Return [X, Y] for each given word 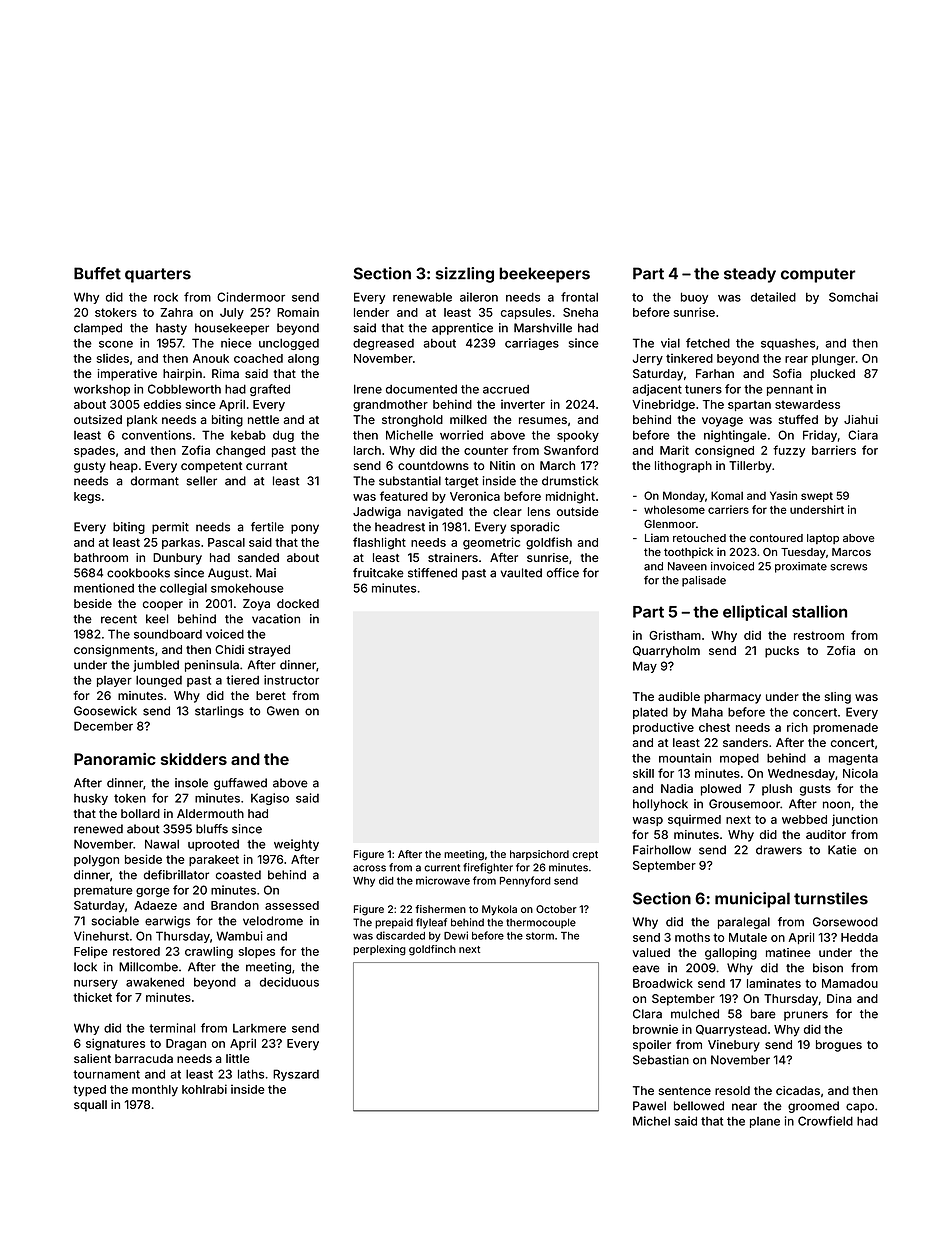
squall [90, 1106]
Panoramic [115, 759]
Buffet [97, 273]
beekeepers [544, 275]
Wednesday [801, 775]
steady [750, 275]
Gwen [283, 711]
